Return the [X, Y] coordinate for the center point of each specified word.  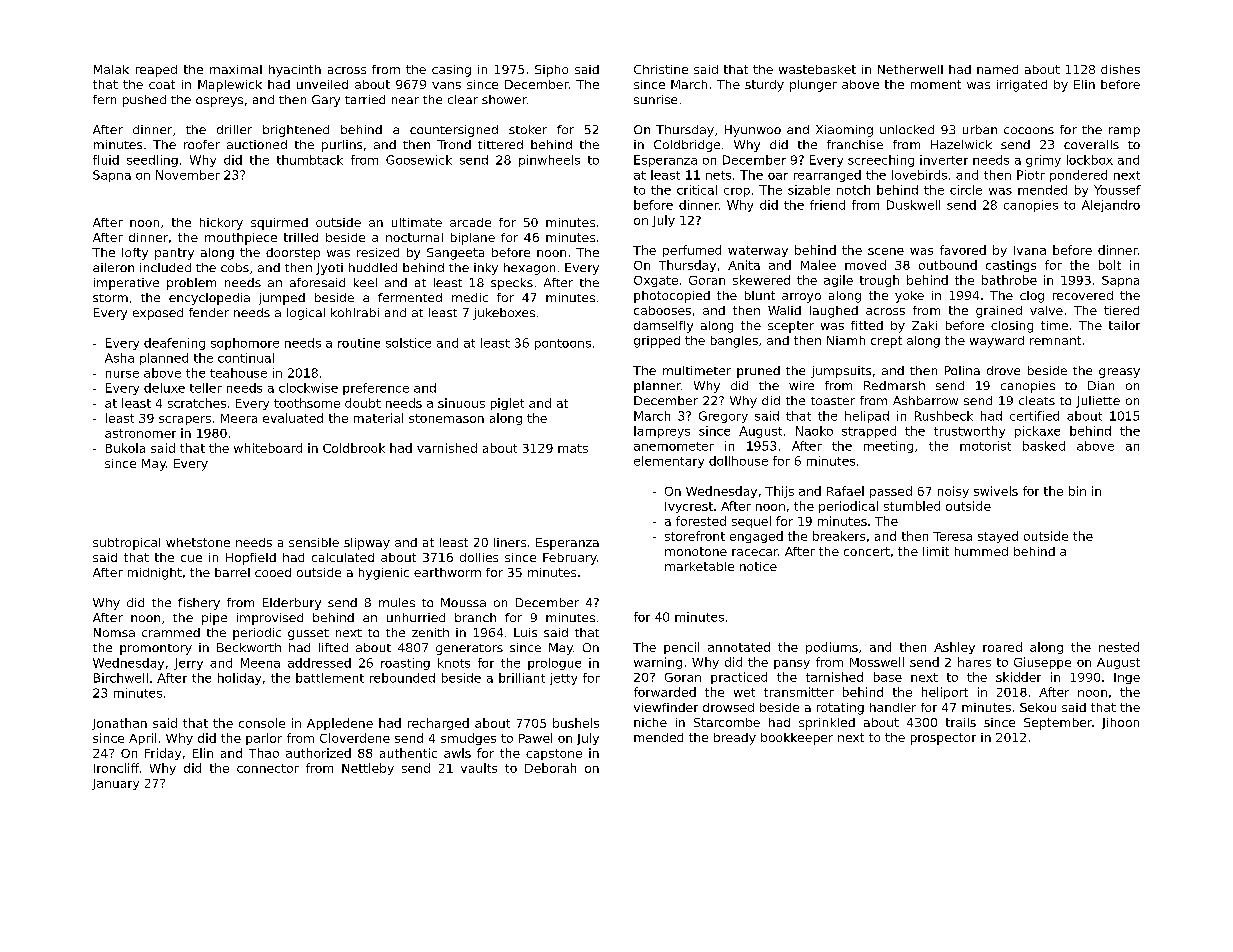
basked [1044, 446]
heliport [945, 693]
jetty [563, 679]
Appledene [340, 724]
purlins [342, 146]
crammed [171, 632]
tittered [500, 144]
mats [573, 448]
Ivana [1030, 250]
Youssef [1117, 190]
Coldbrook [354, 448]
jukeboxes [504, 314]
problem [191, 284]
